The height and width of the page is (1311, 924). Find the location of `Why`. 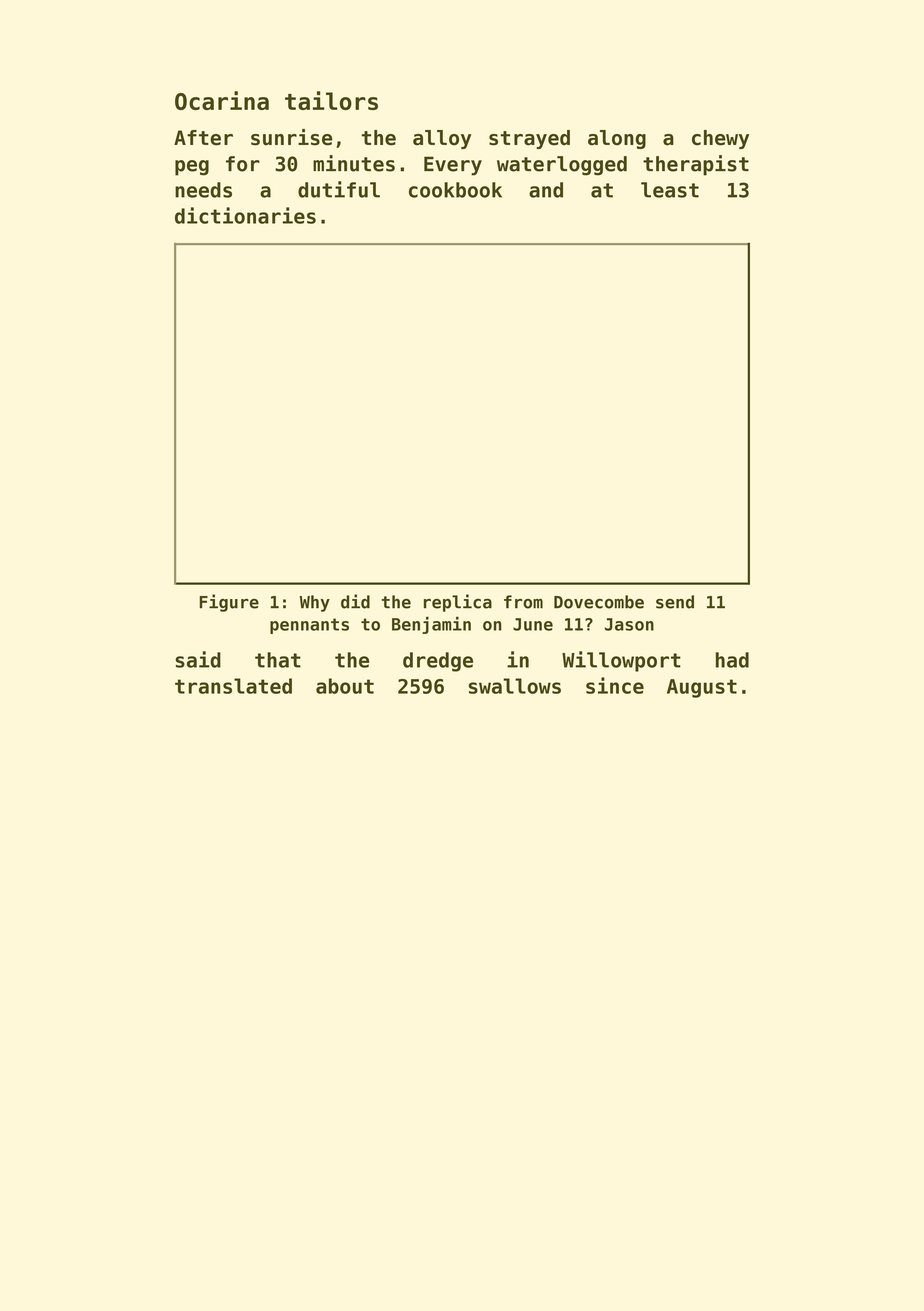

Why is located at coordinates (315, 603).
